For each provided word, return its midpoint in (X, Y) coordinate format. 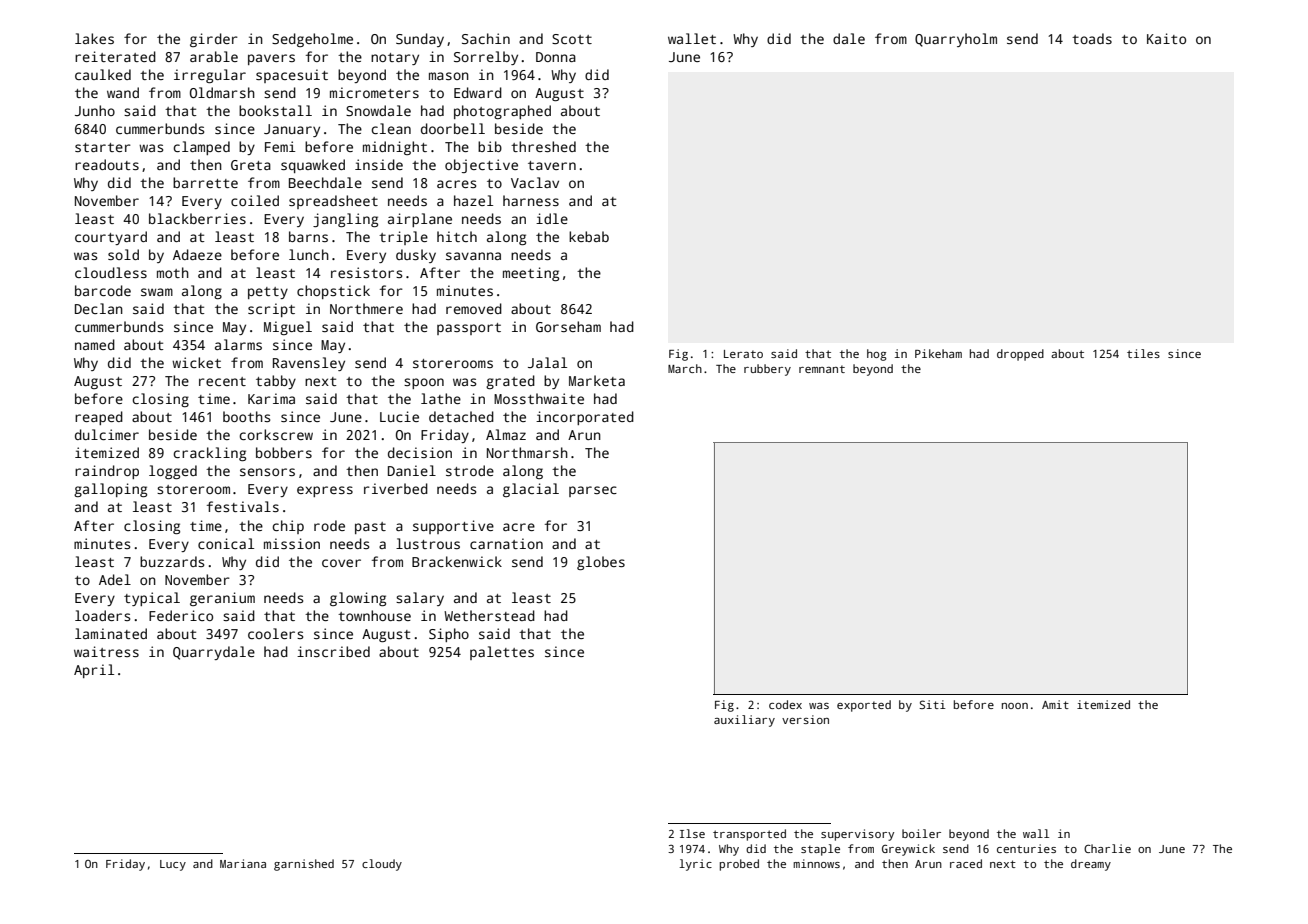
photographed (502, 112)
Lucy (173, 865)
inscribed (333, 651)
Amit (1055, 704)
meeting (531, 274)
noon (1015, 706)
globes (601, 563)
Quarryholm (956, 40)
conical (226, 543)
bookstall (275, 110)
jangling (345, 220)
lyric (695, 865)
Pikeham (938, 353)
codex (785, 704)
